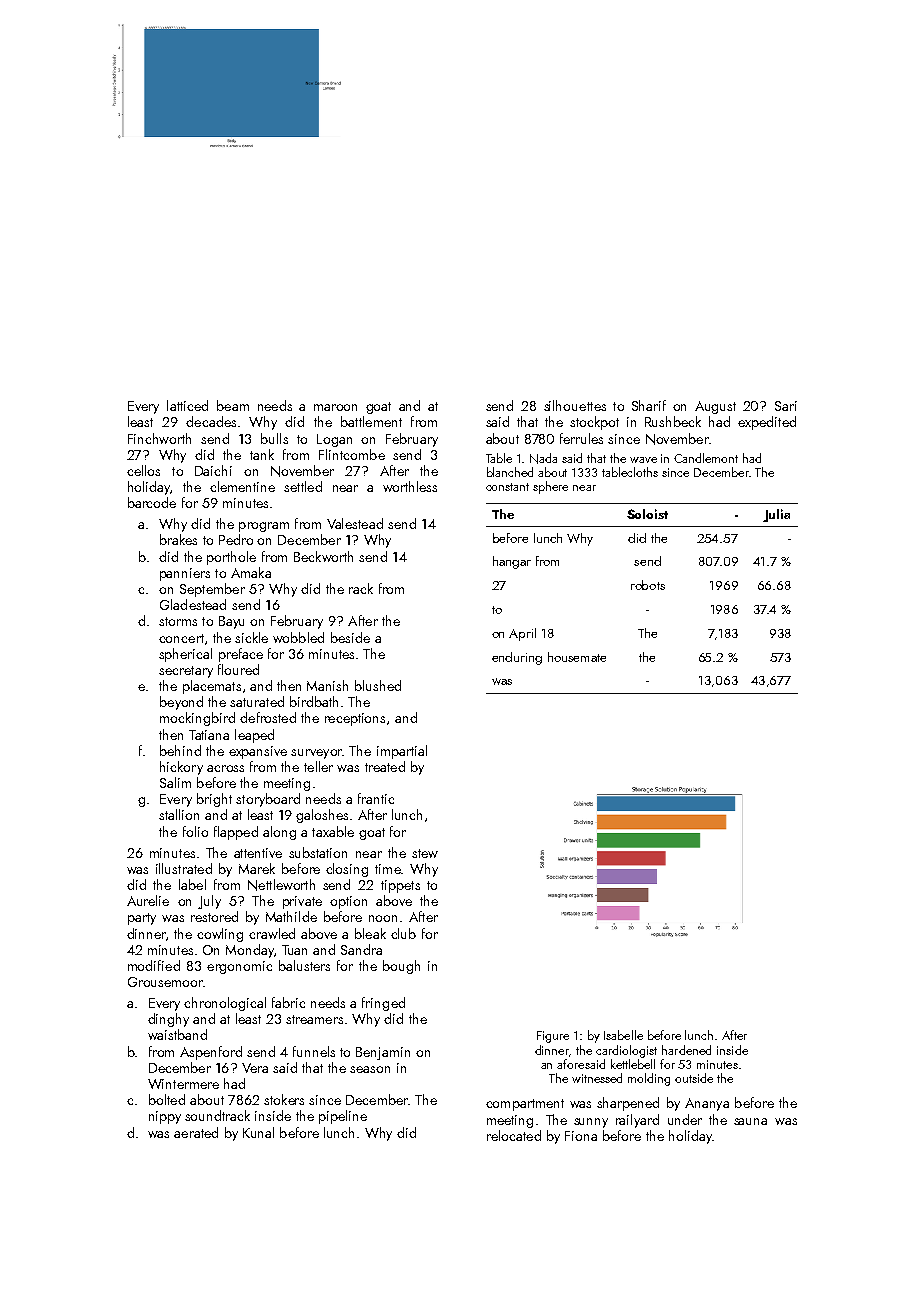 The image size is (924, 1311). What do you see at coordinates (776, 515) in the screenshot?
I see `Julia` at bounding box center [776, 515].
